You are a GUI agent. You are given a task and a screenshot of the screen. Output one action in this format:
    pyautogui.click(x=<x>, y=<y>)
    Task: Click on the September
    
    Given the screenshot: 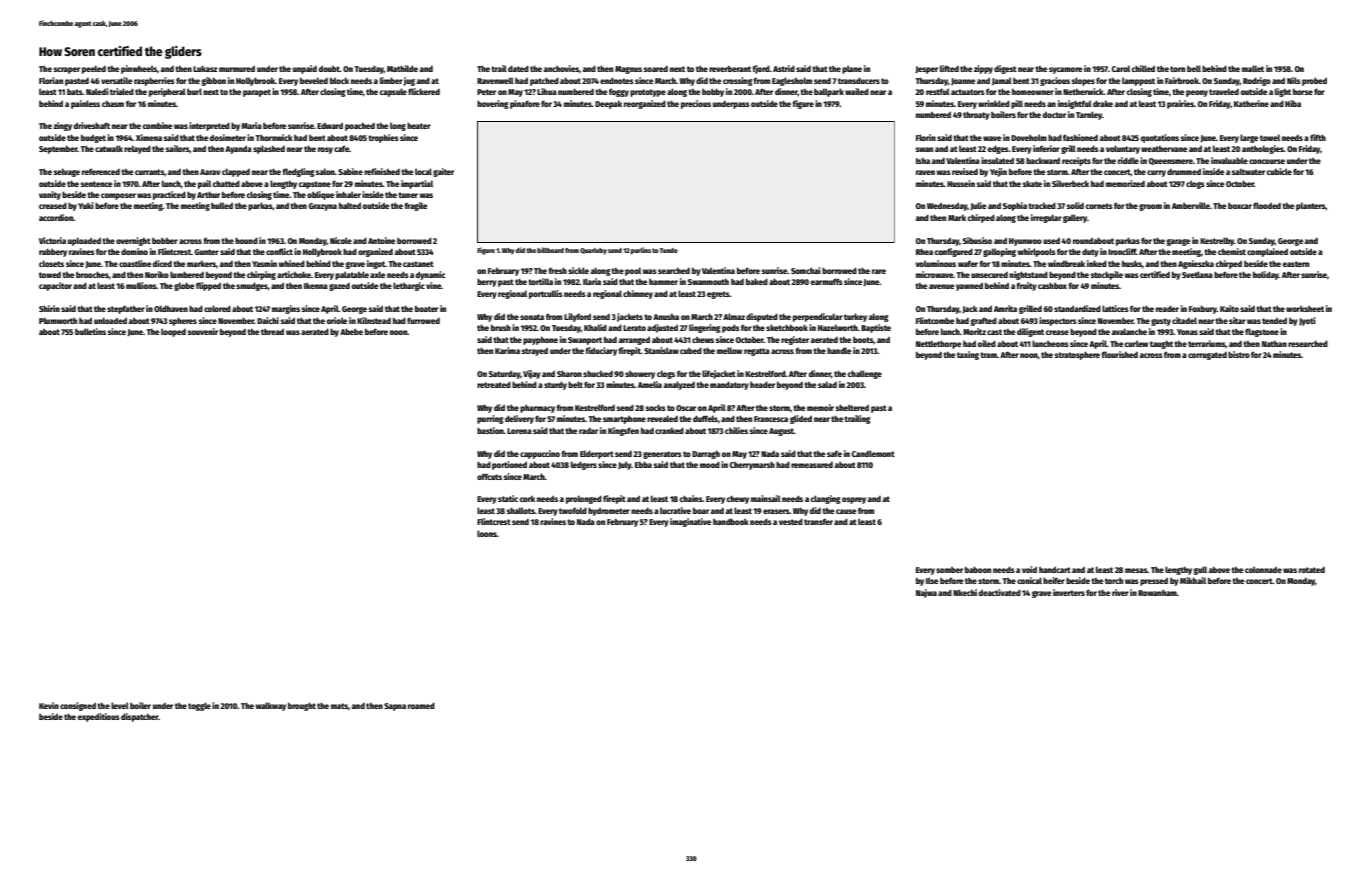 What is the action you would take?
    pyautogui.click(x=58, y=150)
